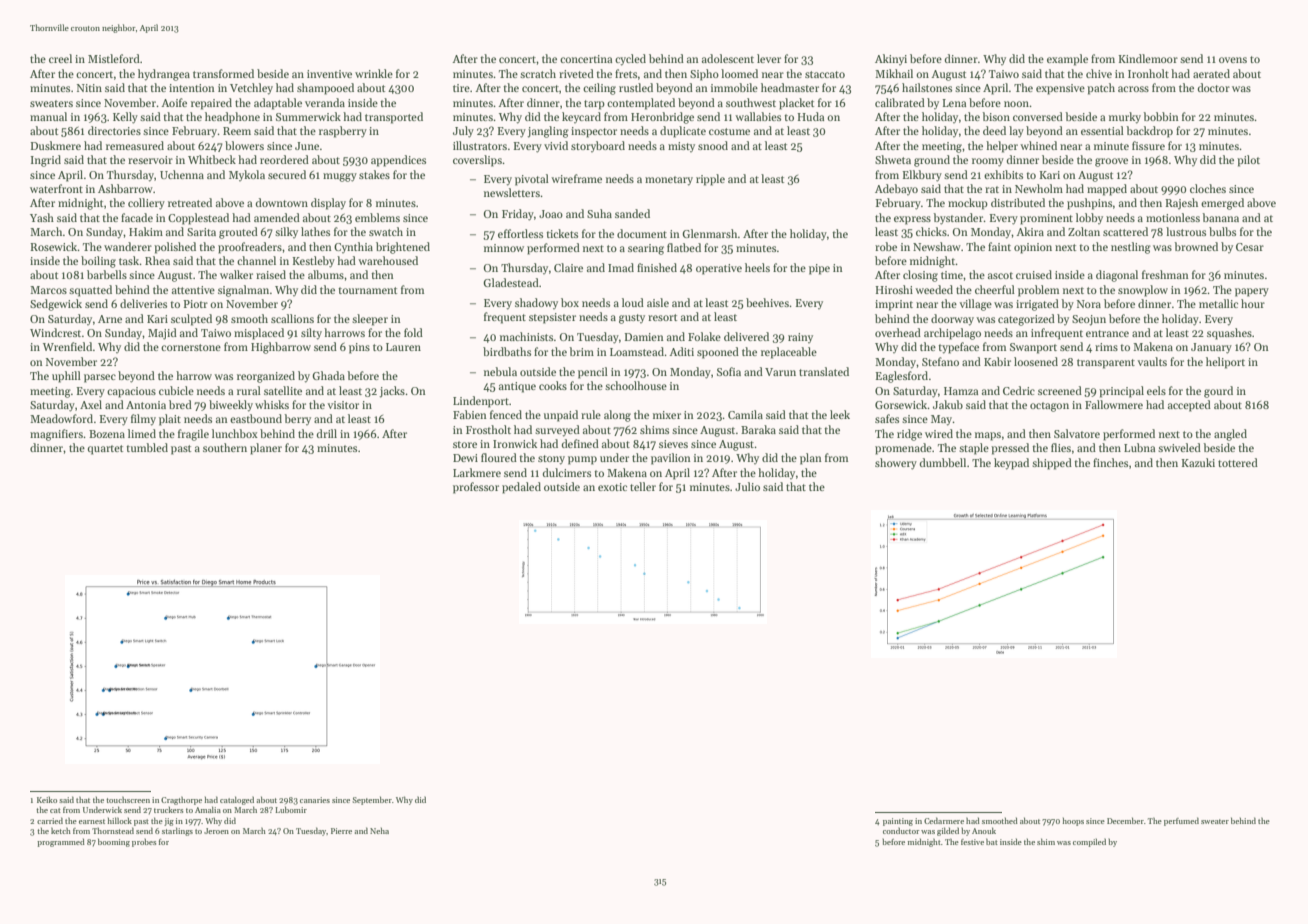  Describe the element at coordinates (636, 385) in the screenshot. I see `schoolhouse` at that location.
